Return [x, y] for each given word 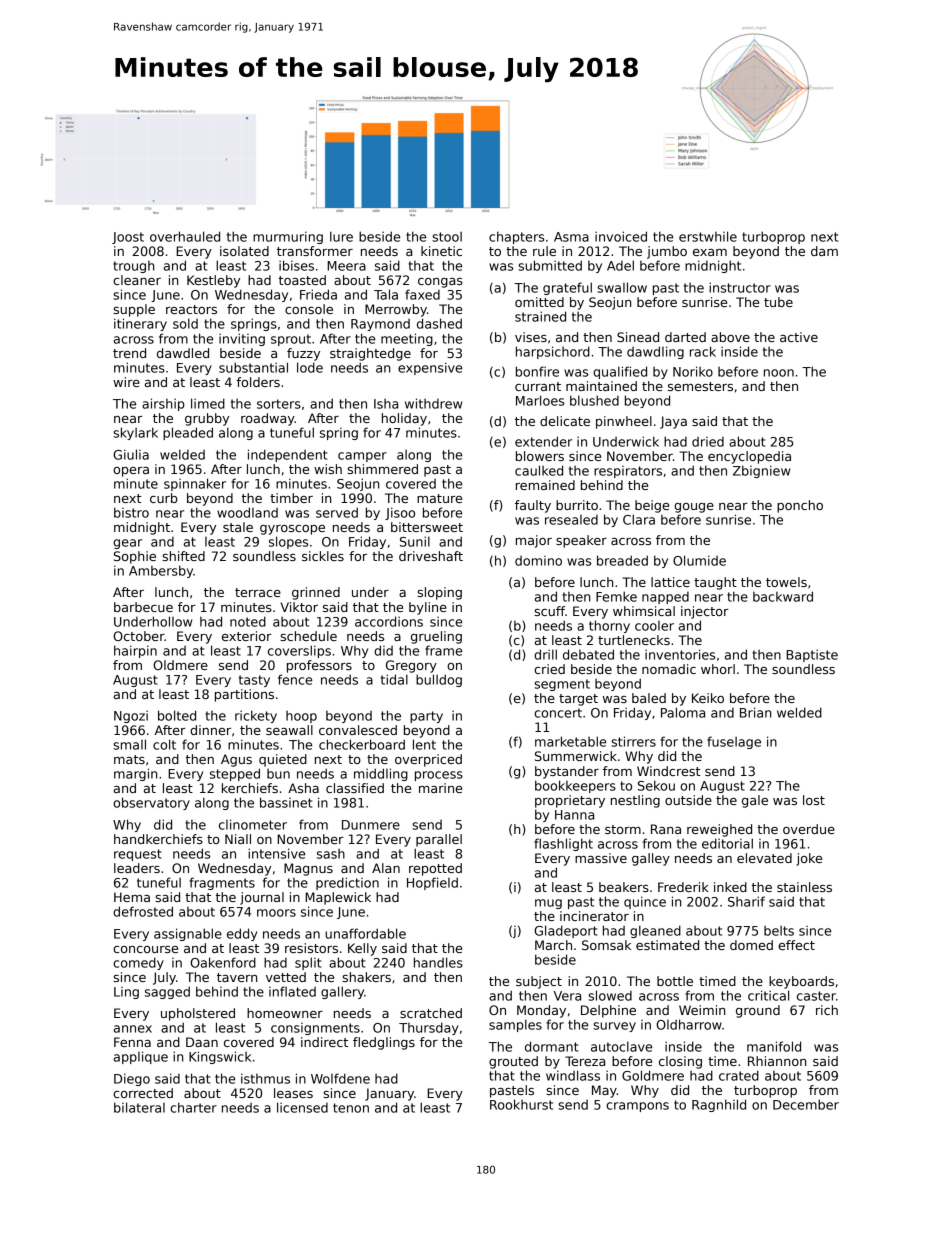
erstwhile [708, 236]
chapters [516, 237]
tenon [351, 1108]
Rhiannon [777, 1061]
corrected [143, 1093]
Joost [128, 238]
